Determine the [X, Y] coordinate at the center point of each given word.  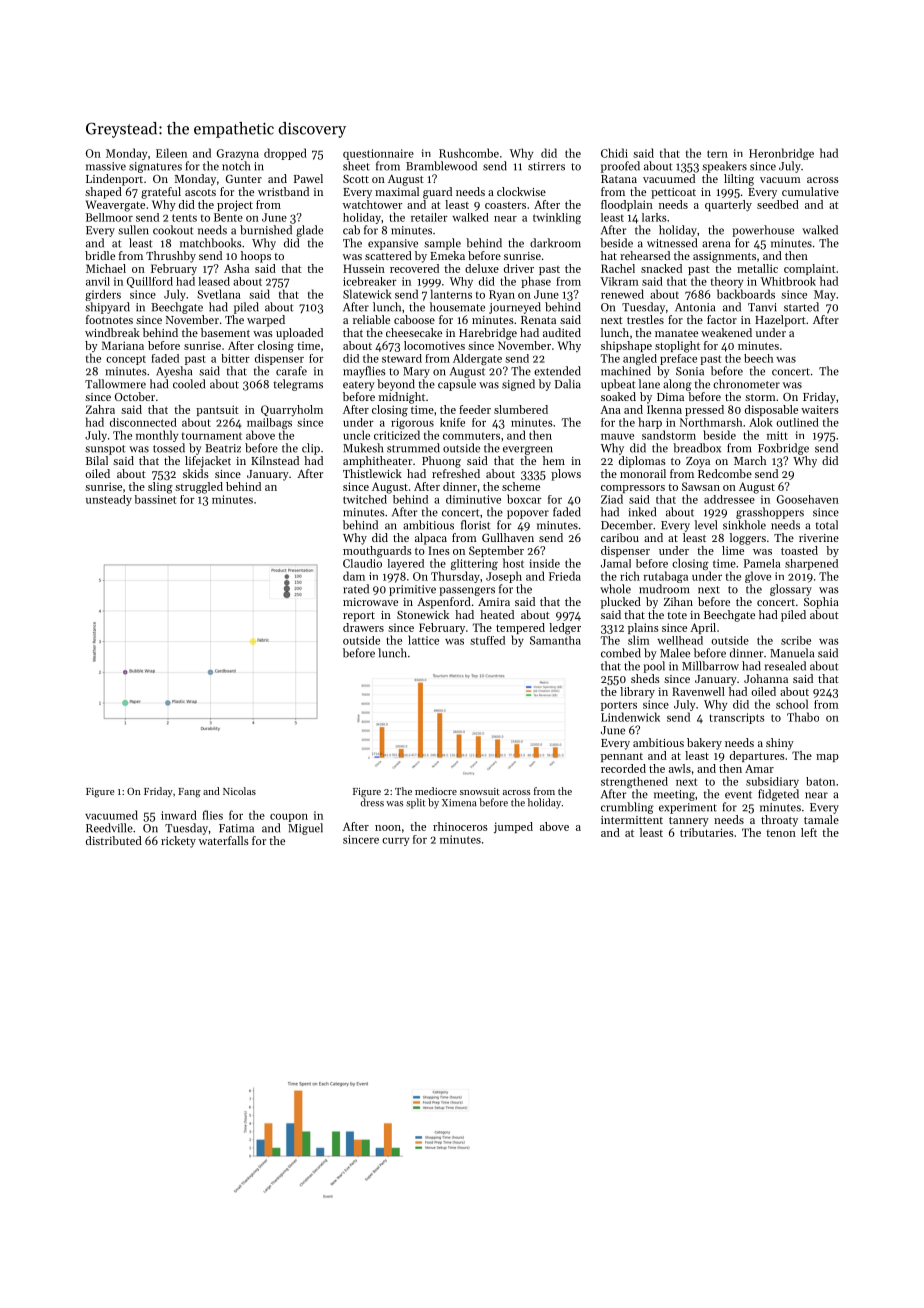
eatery [358, 386]
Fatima [236, 828]
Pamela [762, 563]
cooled [189, 384]
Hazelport [780, 321]
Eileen [171, 153]
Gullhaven [508, 537]
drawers [363, 627]
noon [388, 828]
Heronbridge [781, 154]
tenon [781, 833]
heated [497, 614]
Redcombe [725, 473]
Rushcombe [469, 153]
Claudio [362, 563]
